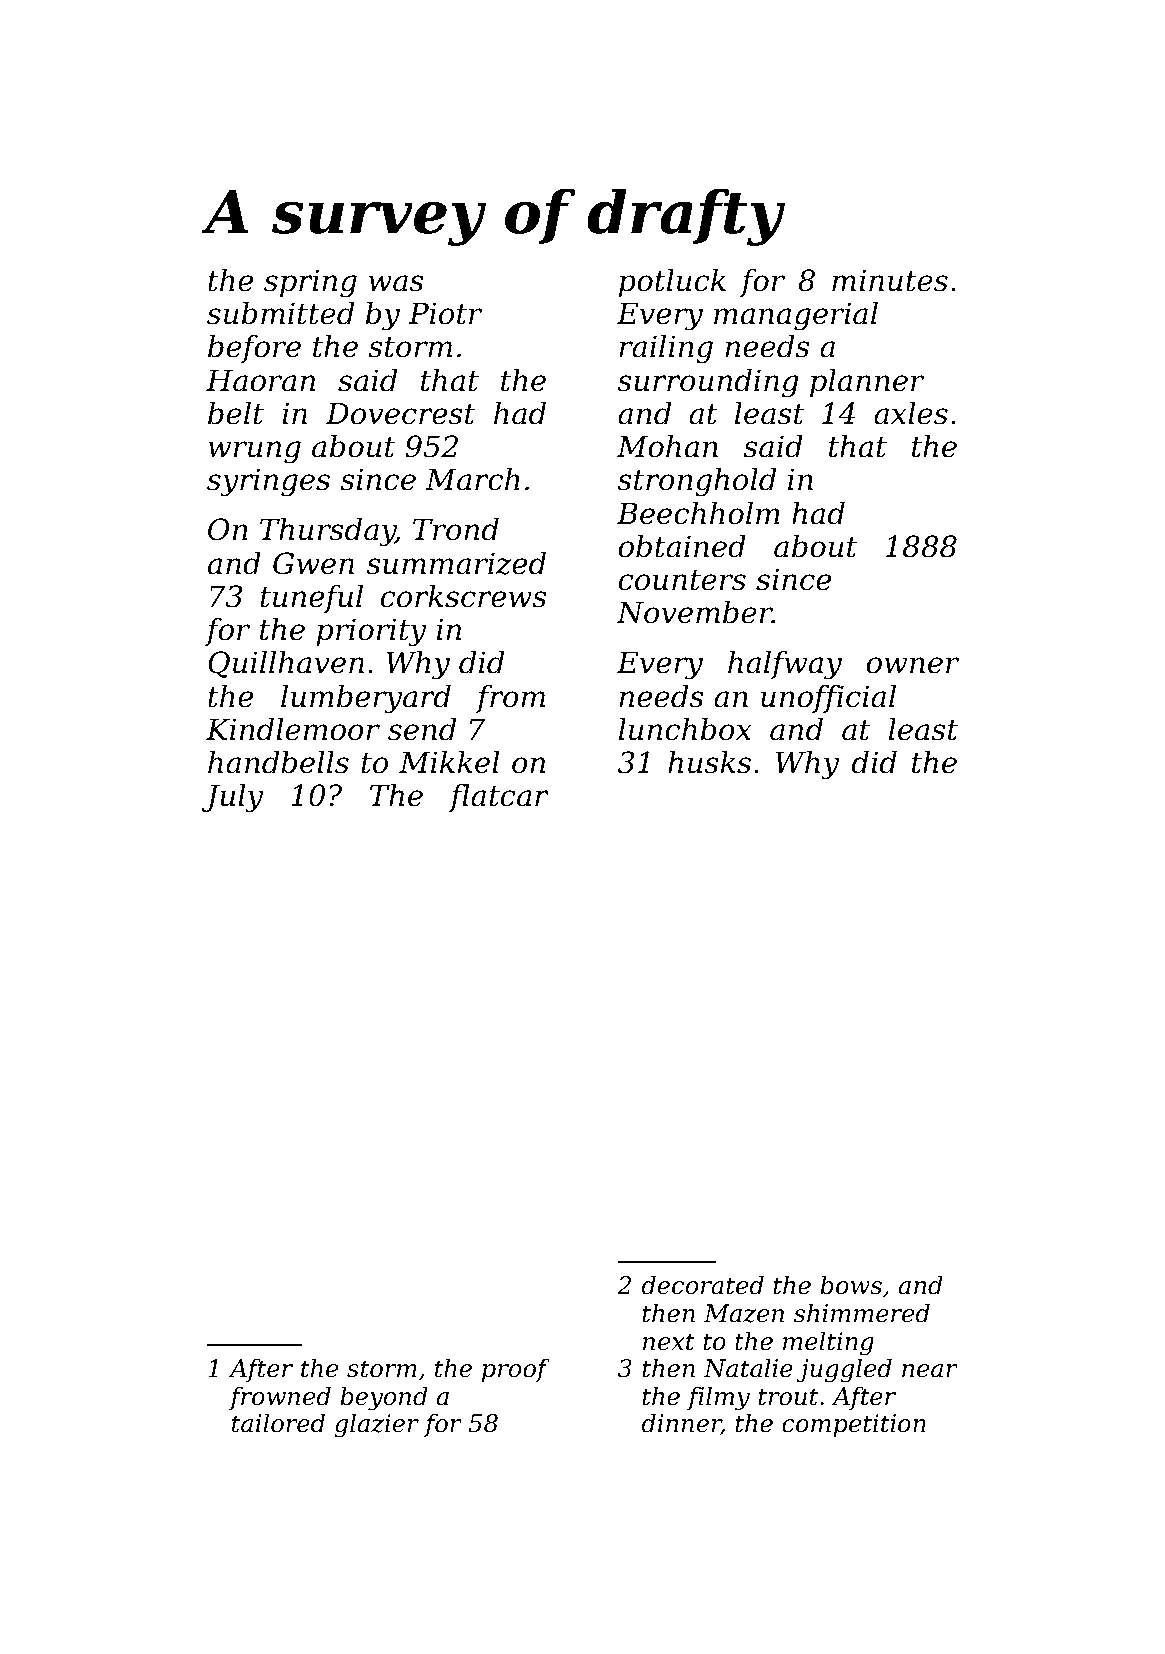  I want to click on shimmered, so click(862, 1313).
